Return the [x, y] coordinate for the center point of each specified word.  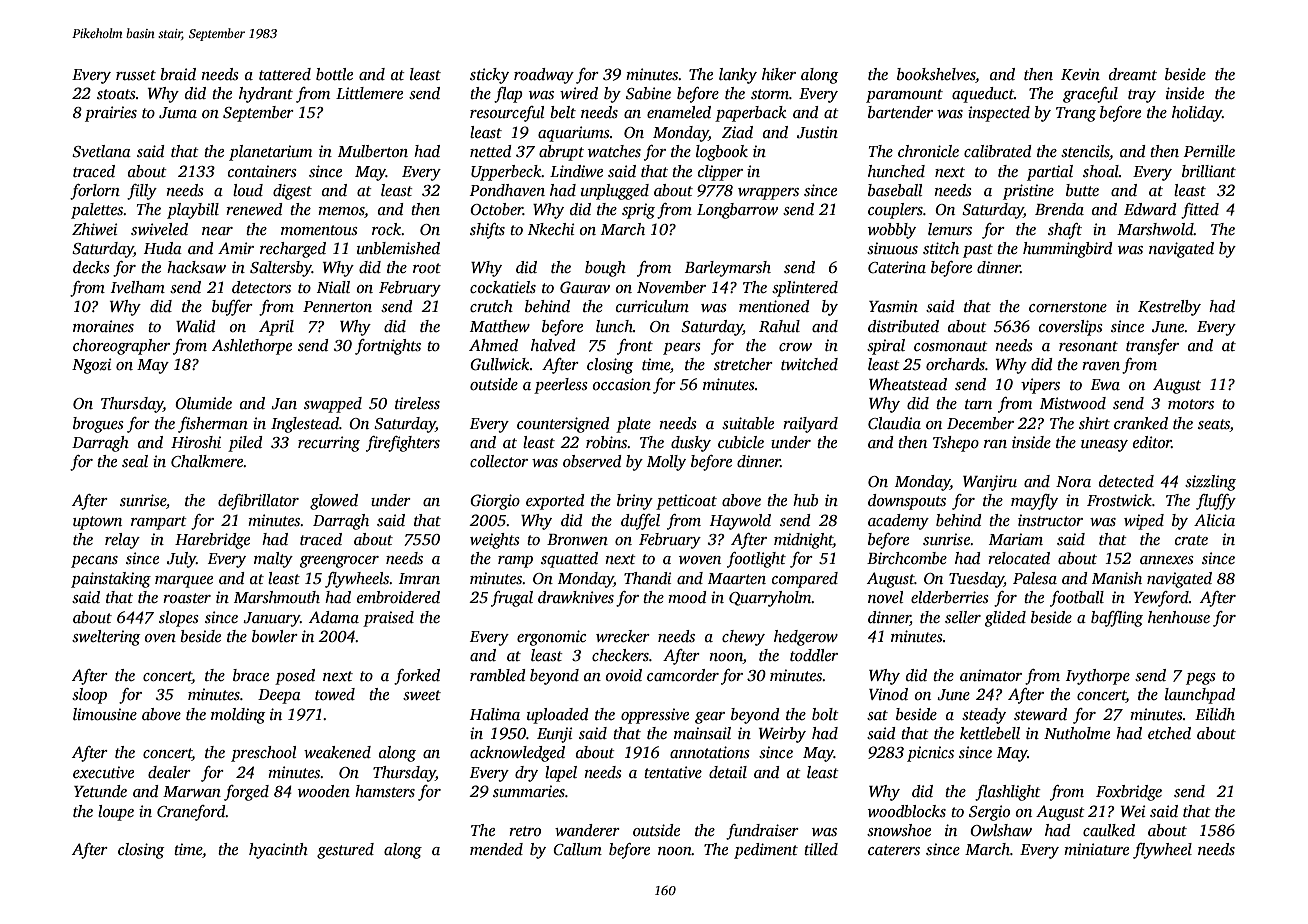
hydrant [266, 95]
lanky [738, 76]
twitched [809, 364]
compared [805, 580]
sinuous [892, 248]
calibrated [998, 151]
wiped [1144, 522]
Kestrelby [1169, 308]
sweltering [106, 638]
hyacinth [278, 851]
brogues [98, 425]
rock [386, 229]
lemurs [950, 229]
